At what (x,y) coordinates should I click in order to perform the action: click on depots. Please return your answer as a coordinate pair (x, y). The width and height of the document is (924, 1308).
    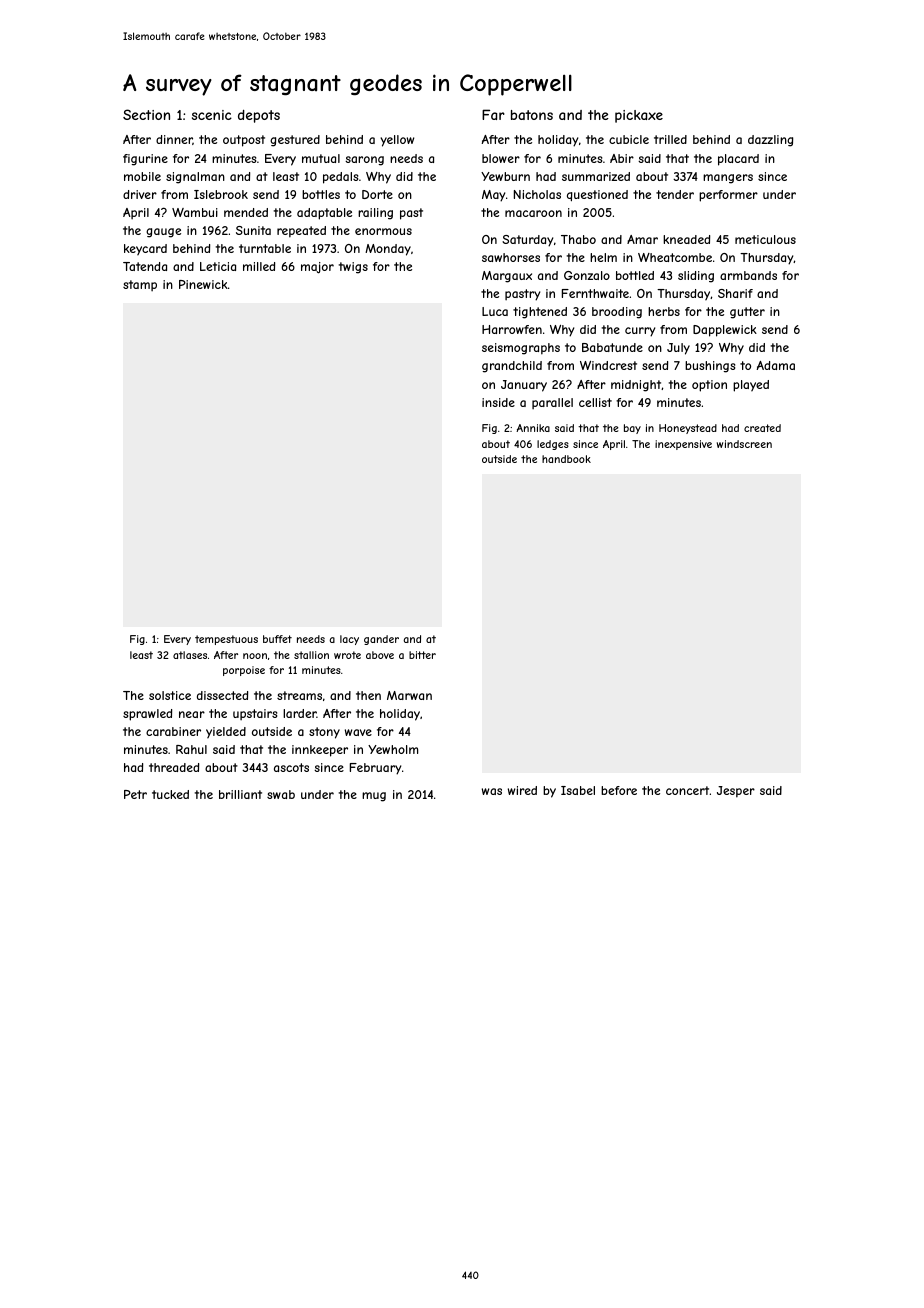
    Looking at the image, I should click on (259, 116).
